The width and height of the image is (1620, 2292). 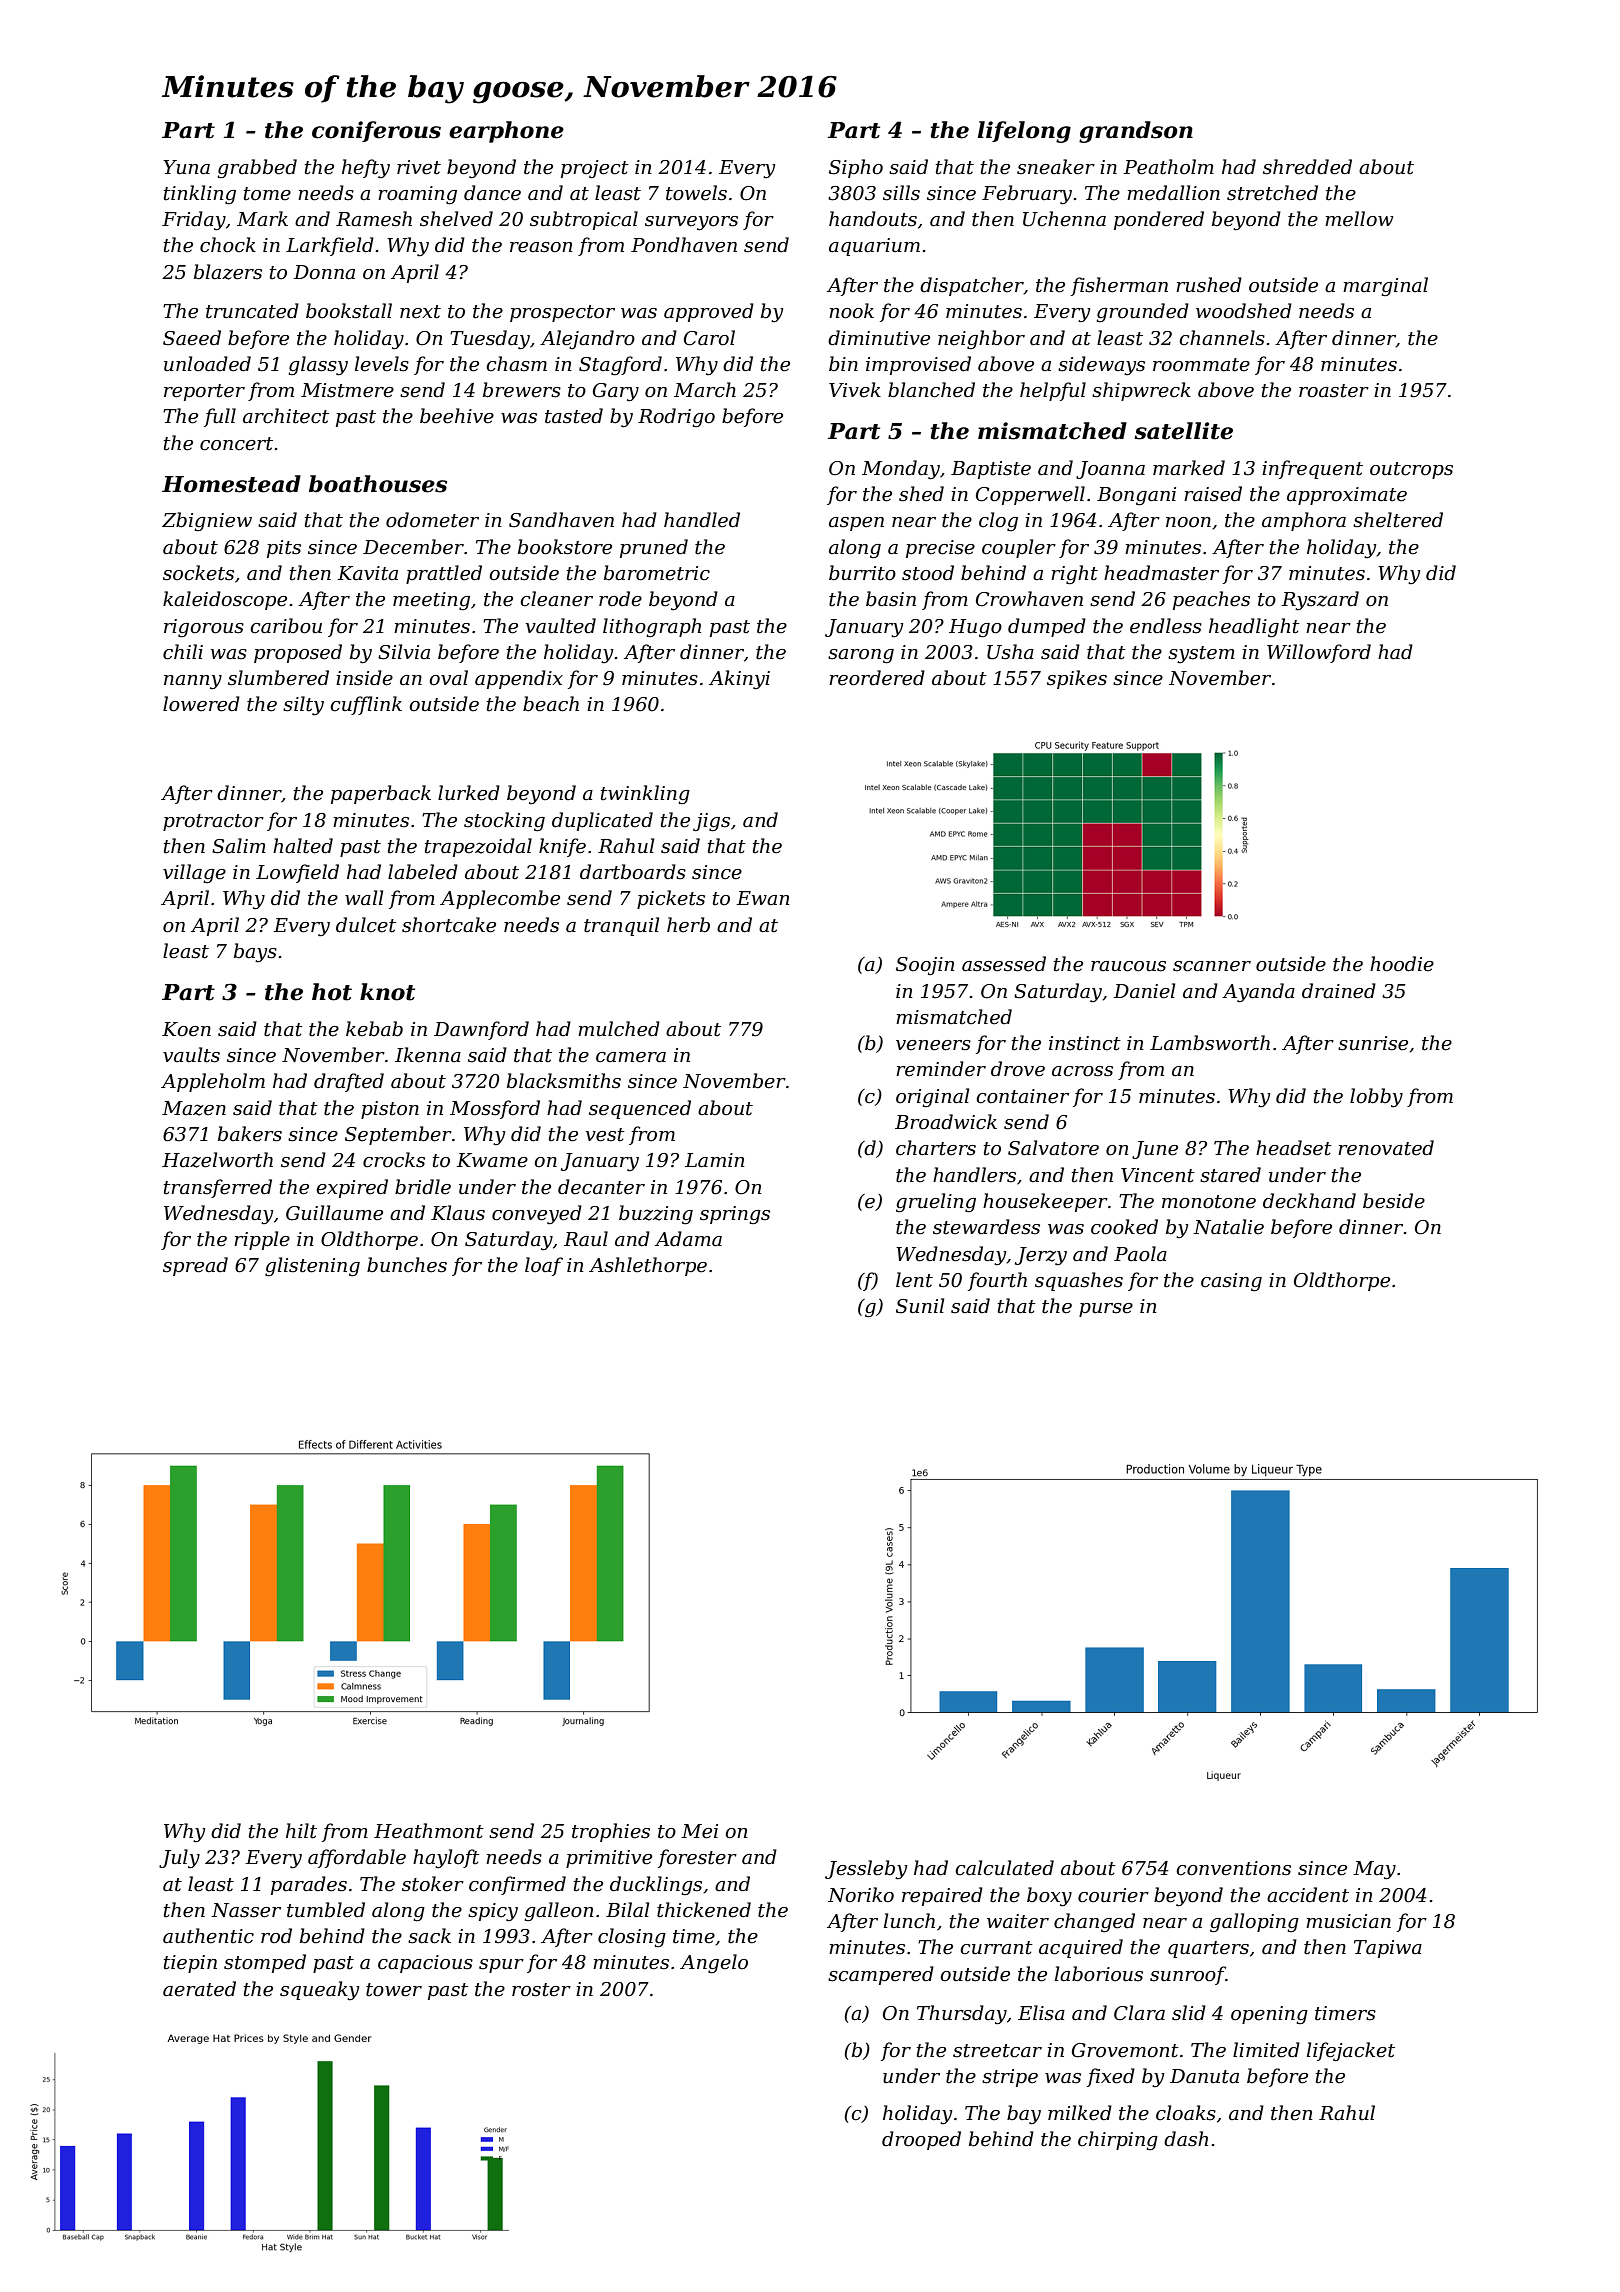 What do you see at coordinates (921, 2140) in the image?
I see `drooped` at bounding box center [921, 2140].
